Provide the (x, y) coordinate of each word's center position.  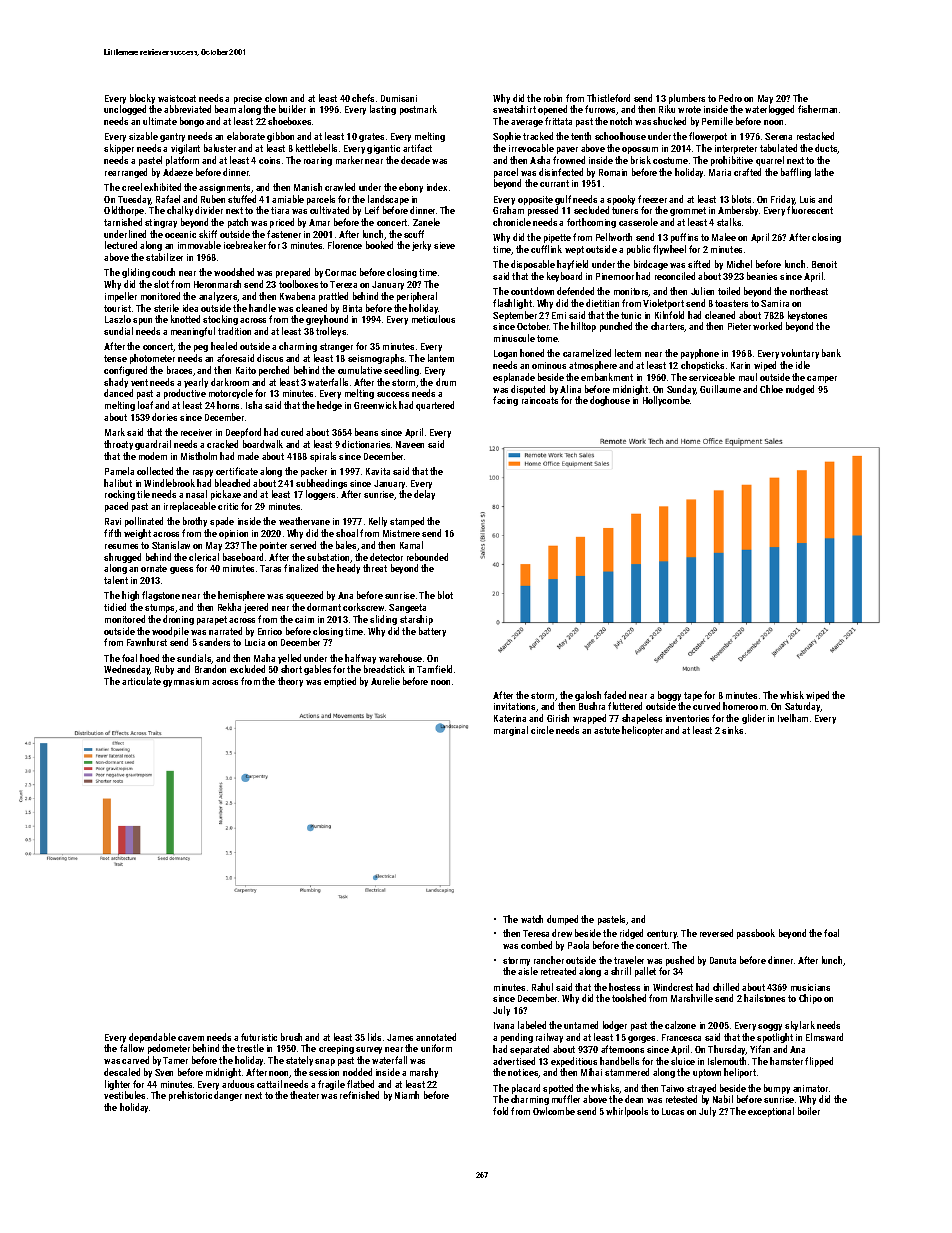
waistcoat (177, 98)
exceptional (771, 1112)
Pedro (730, 98)
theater (304, 1095)
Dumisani (399, 98)
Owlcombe (554, 1111)
